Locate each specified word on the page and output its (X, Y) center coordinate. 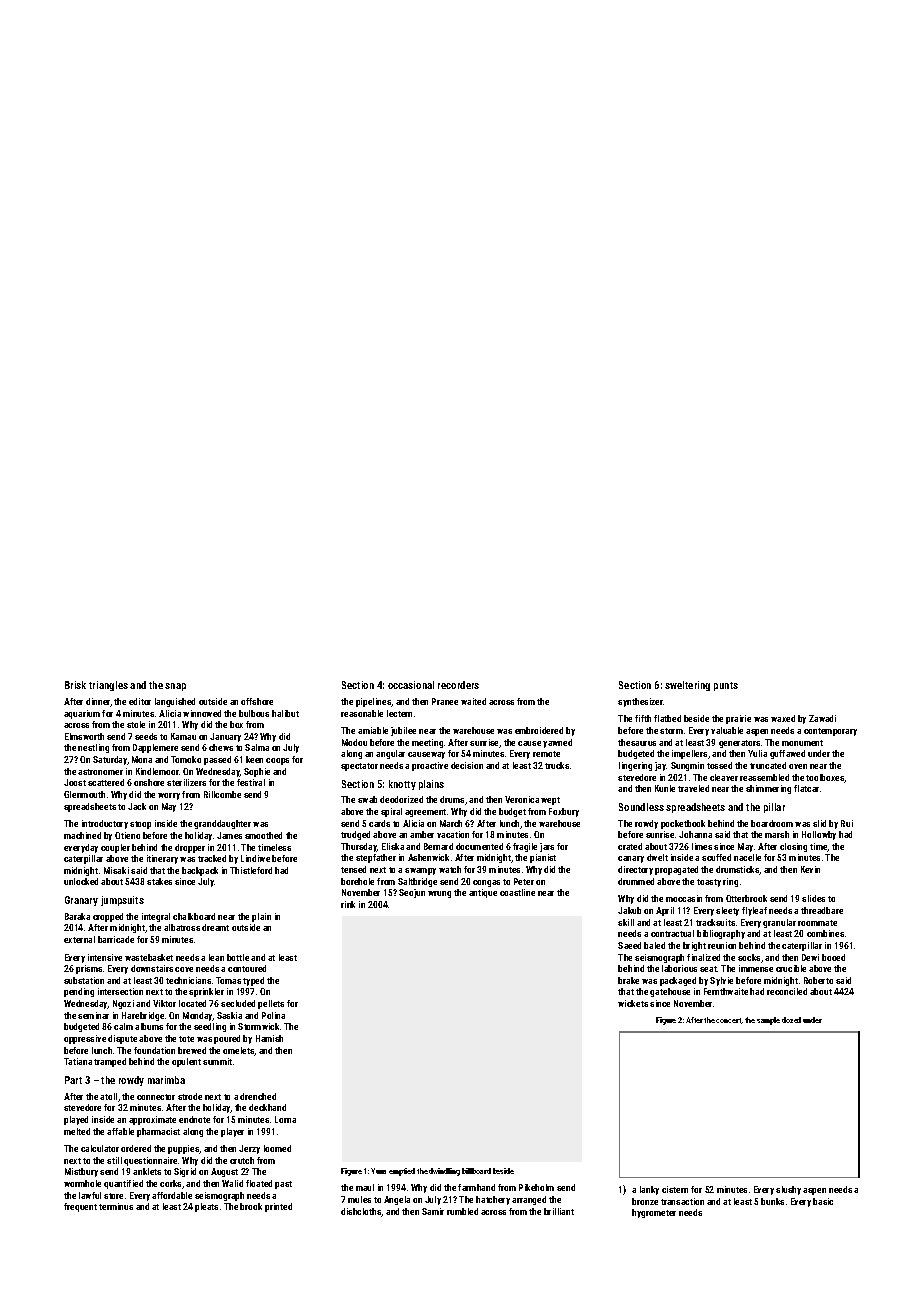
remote (546, 754)
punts (726, 686)
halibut (285, 713)
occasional (411, 685)
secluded (238, 1003)
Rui (847, 823)
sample (768, 1021)
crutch (242, 1160)
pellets (271, 1004)
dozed (791, 1020)
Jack (137, 806)
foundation (154, 1050)
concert (729, 1021)
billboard (476, 1171)
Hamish (269, 1038)
